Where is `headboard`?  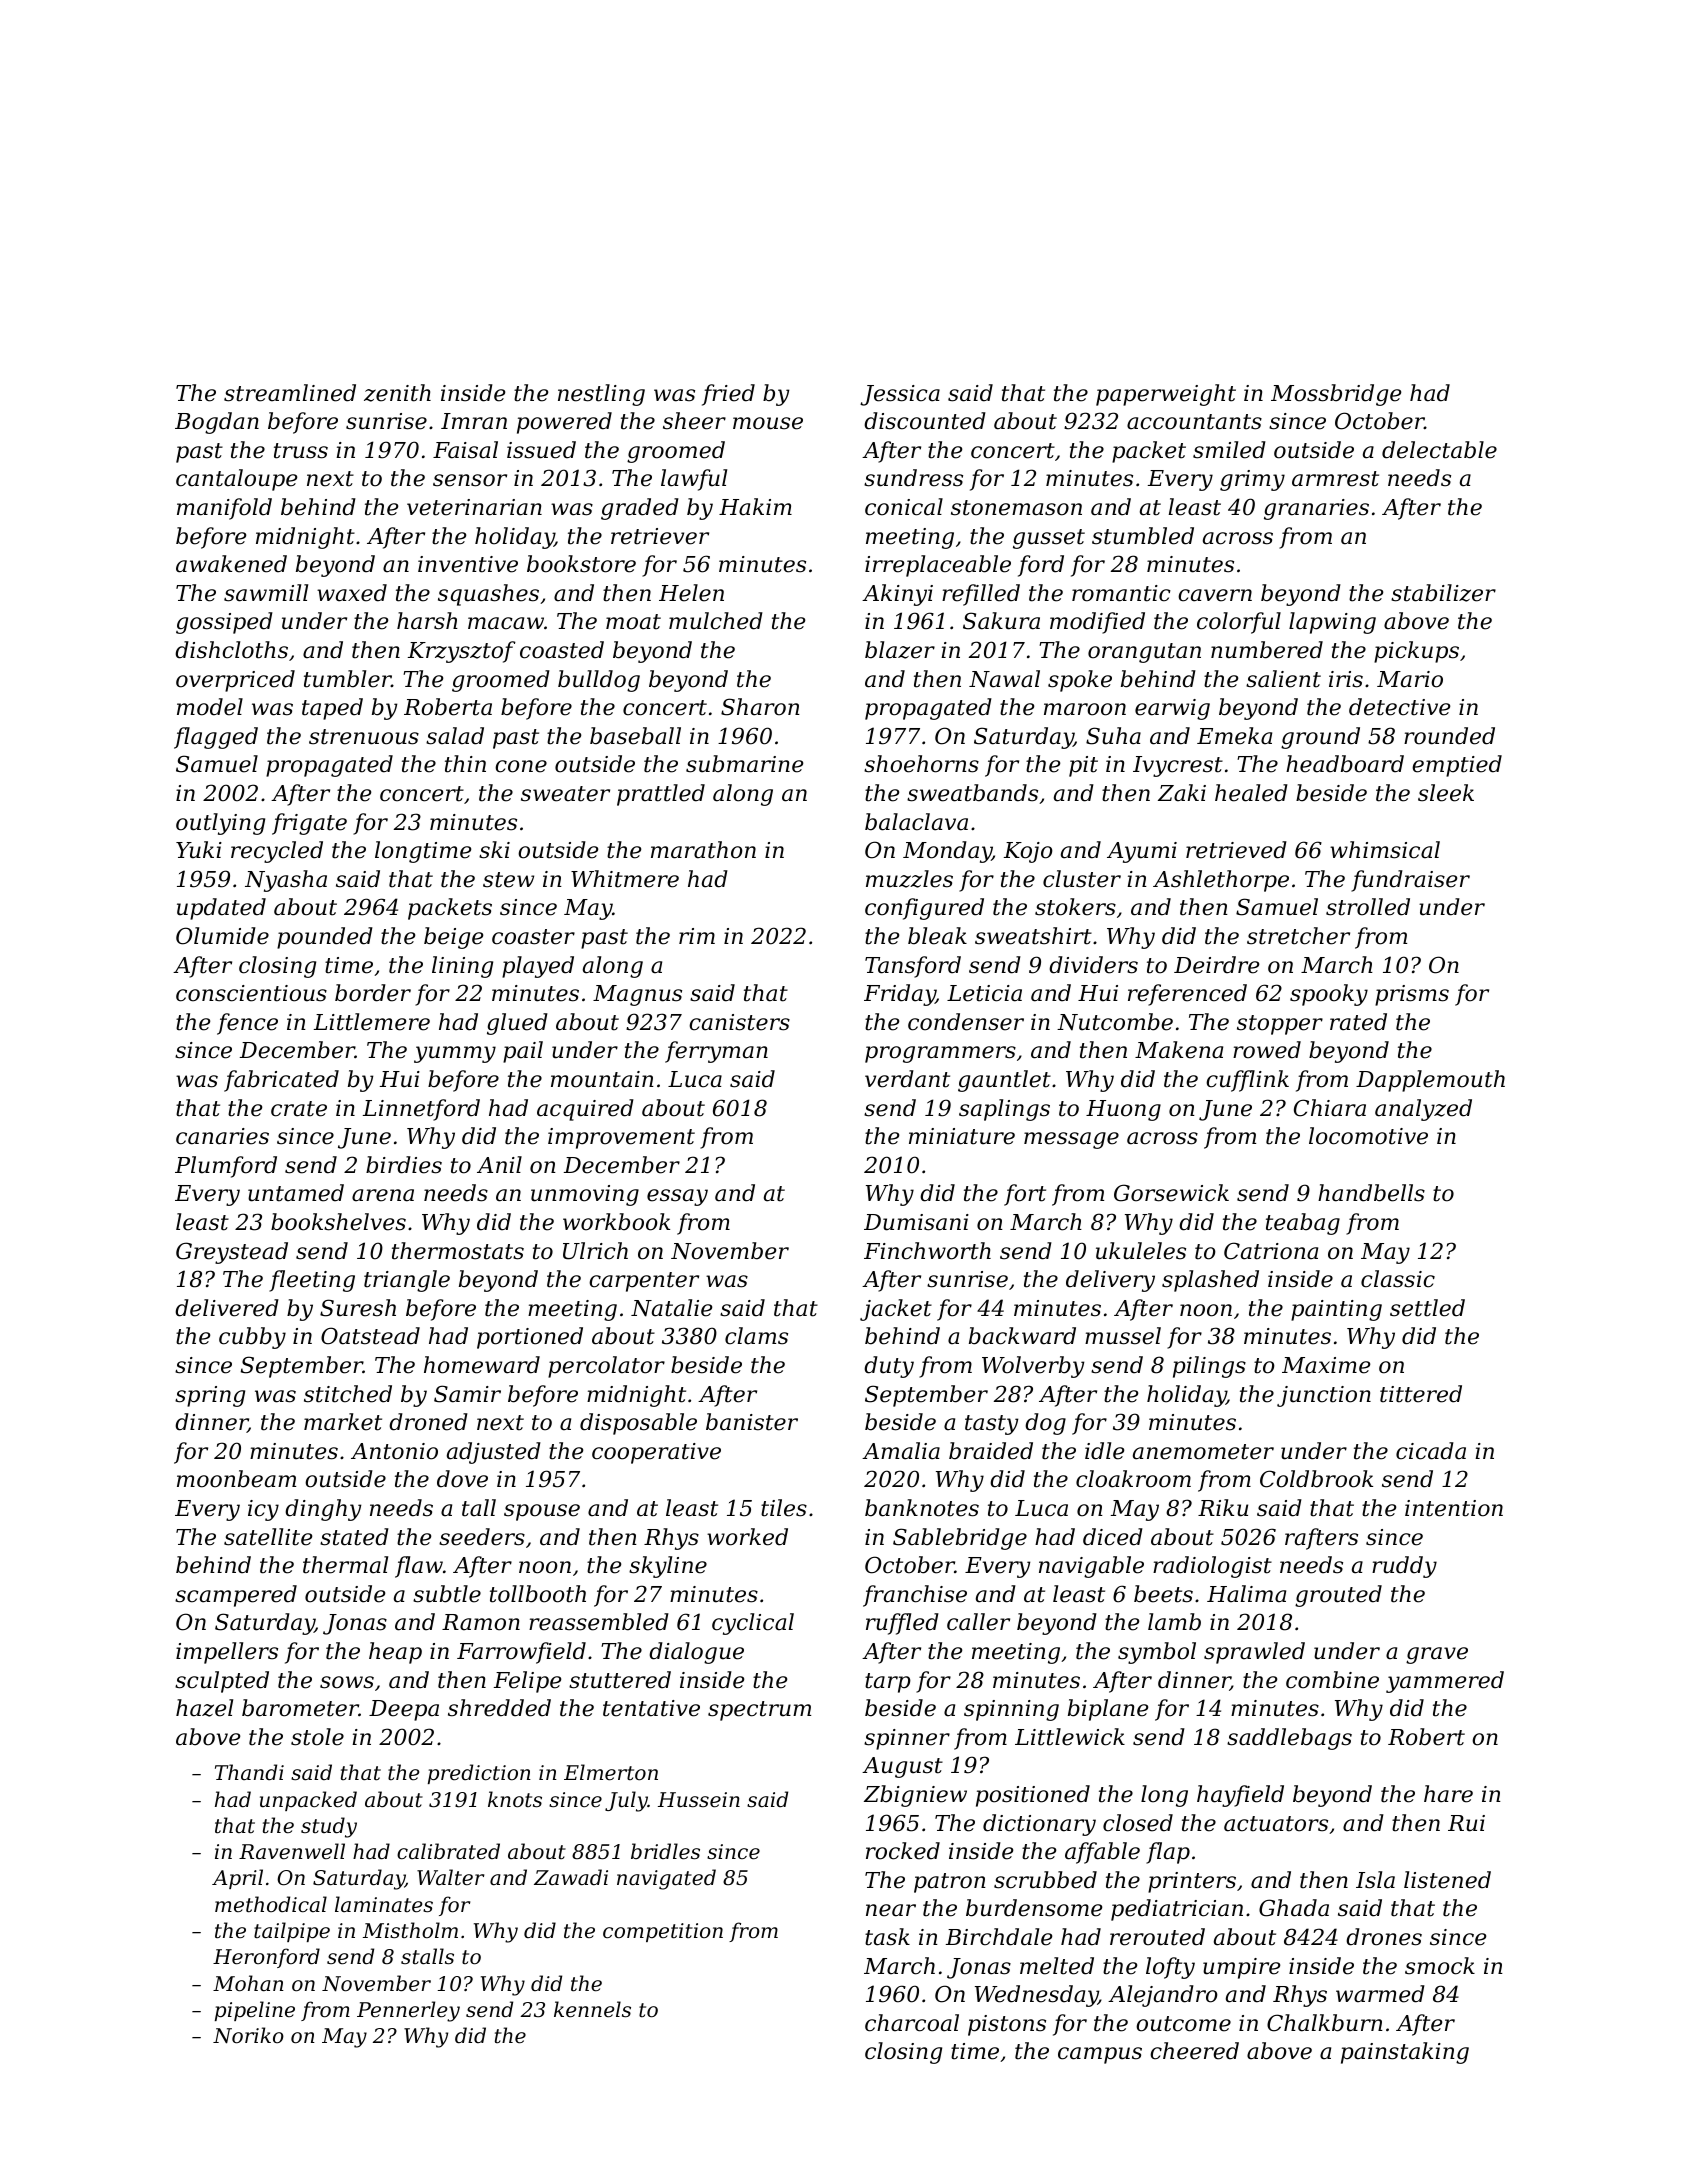
headboard is located at coordinates (1345, 764).
